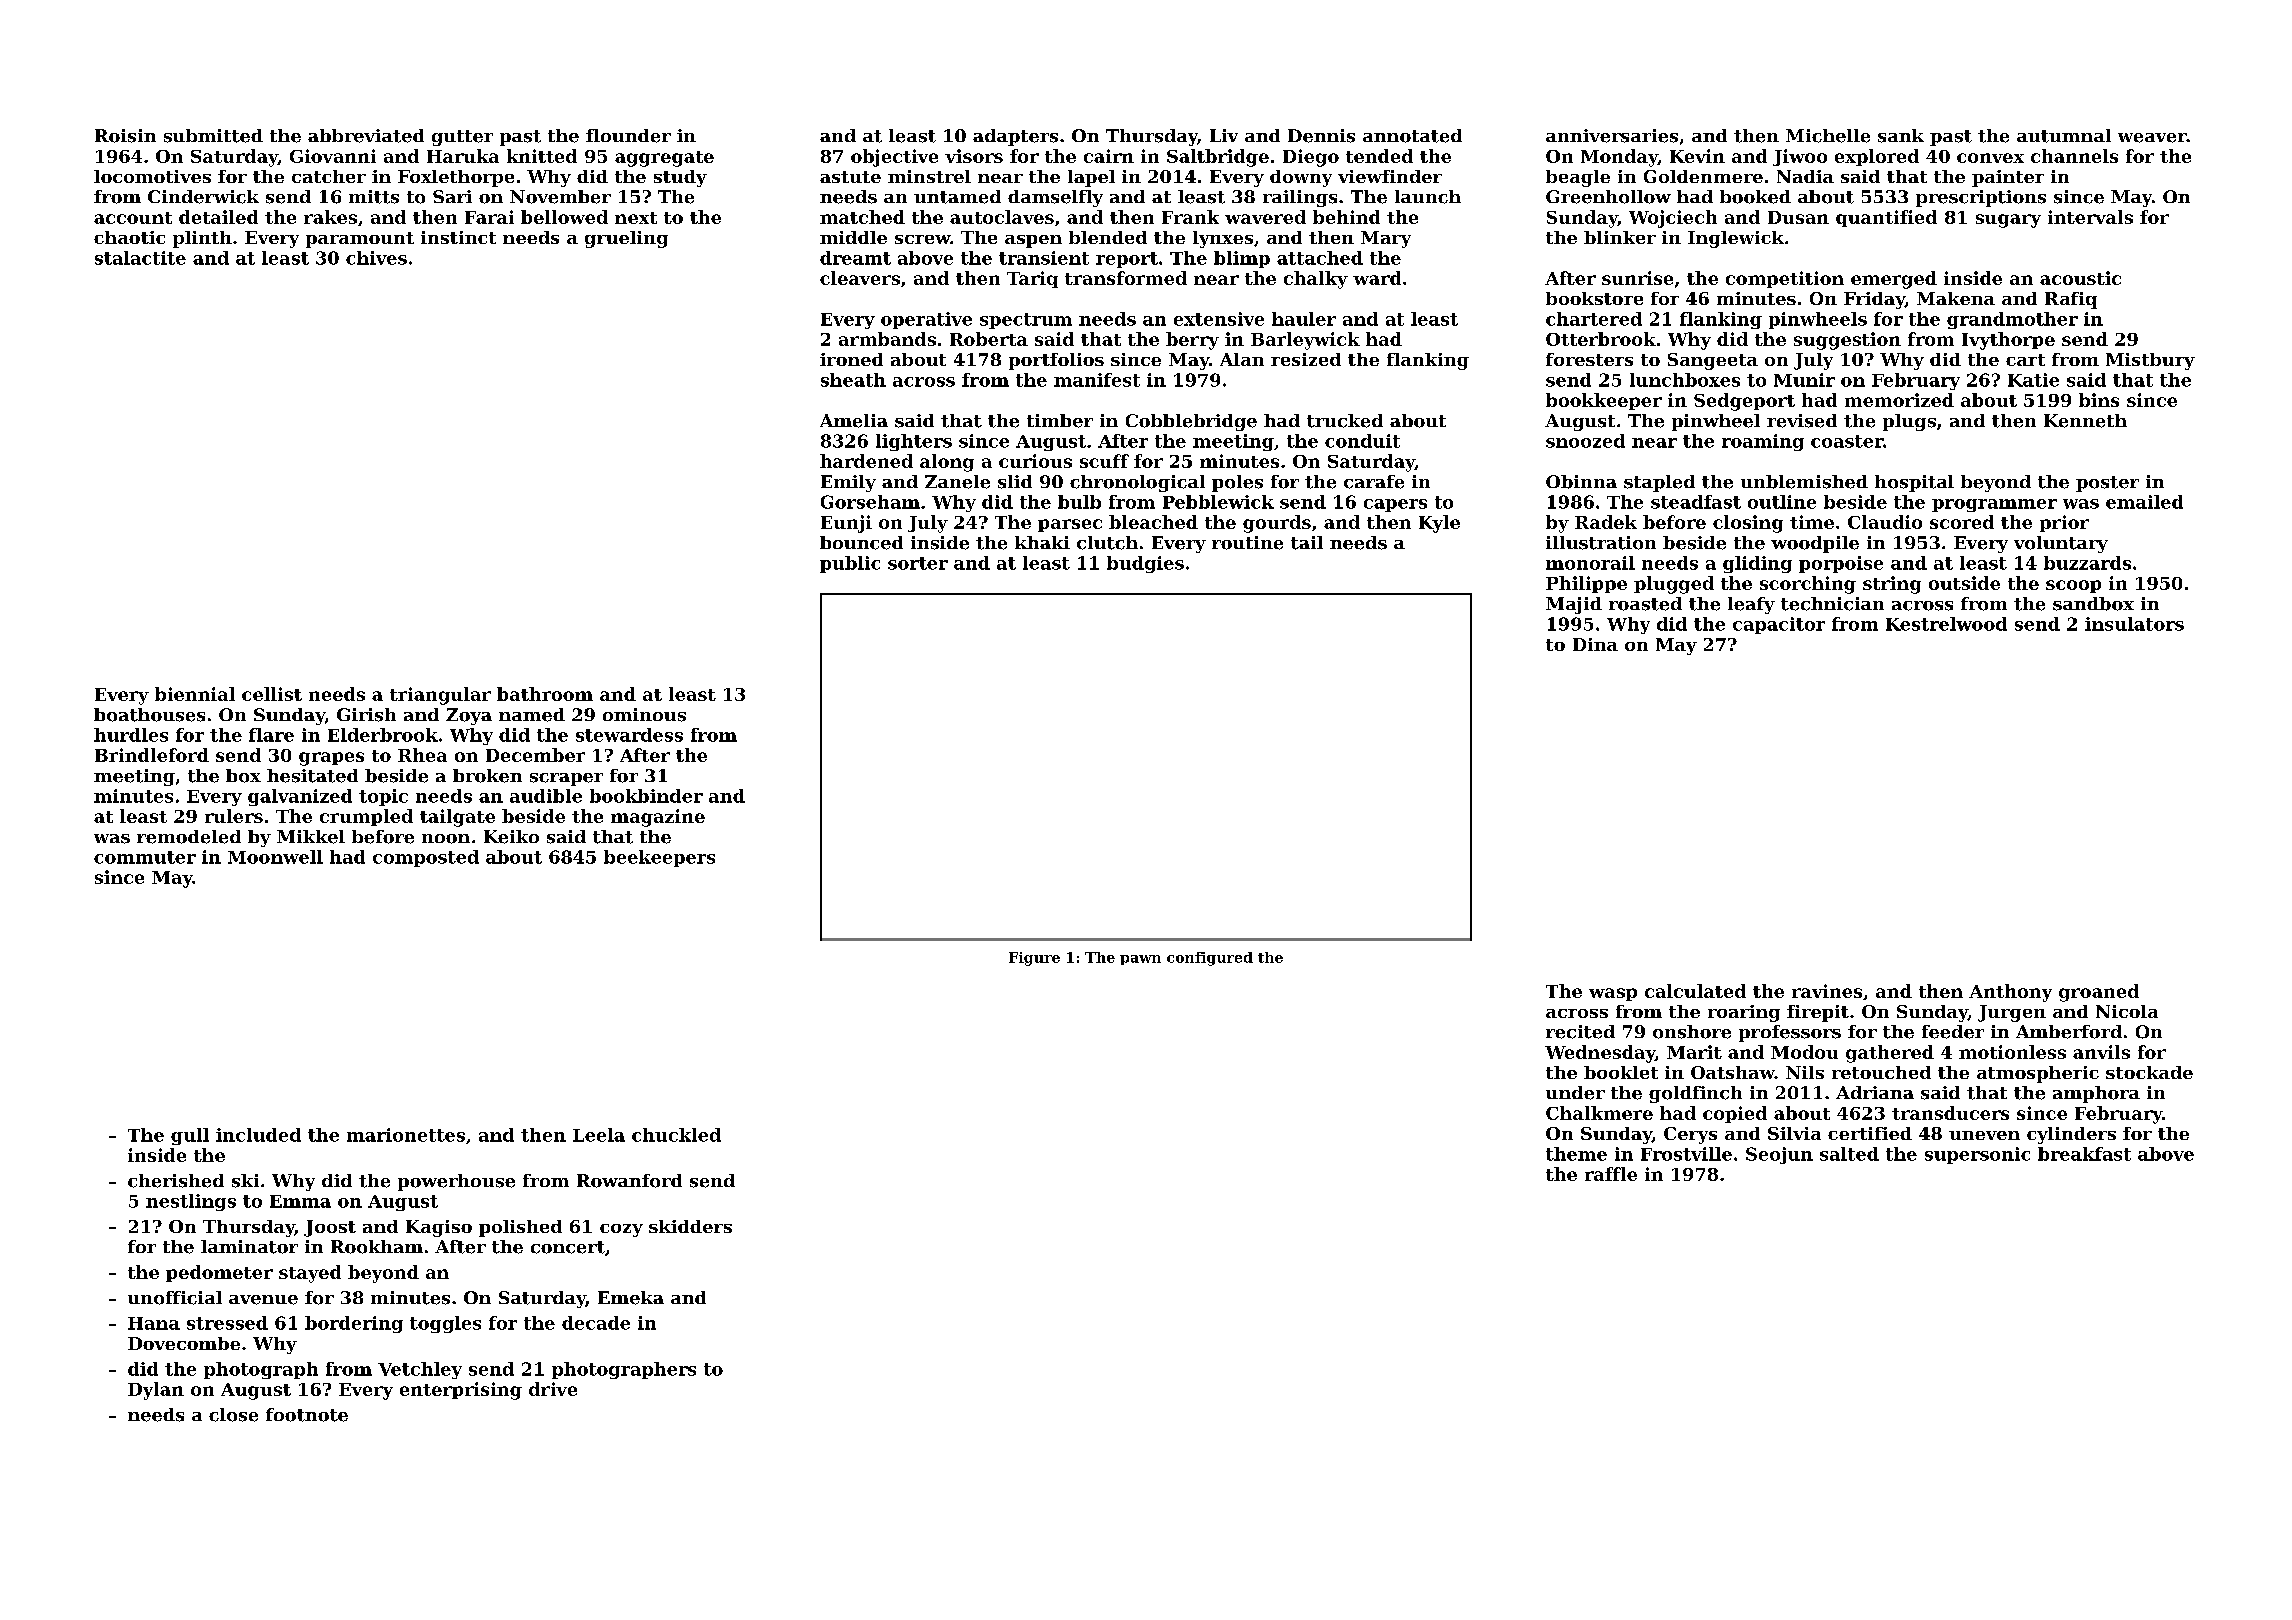  What do you see at coordinates (553, 1389) in the screenshot?
I see `drive` at bounding box center [553, 1389].
